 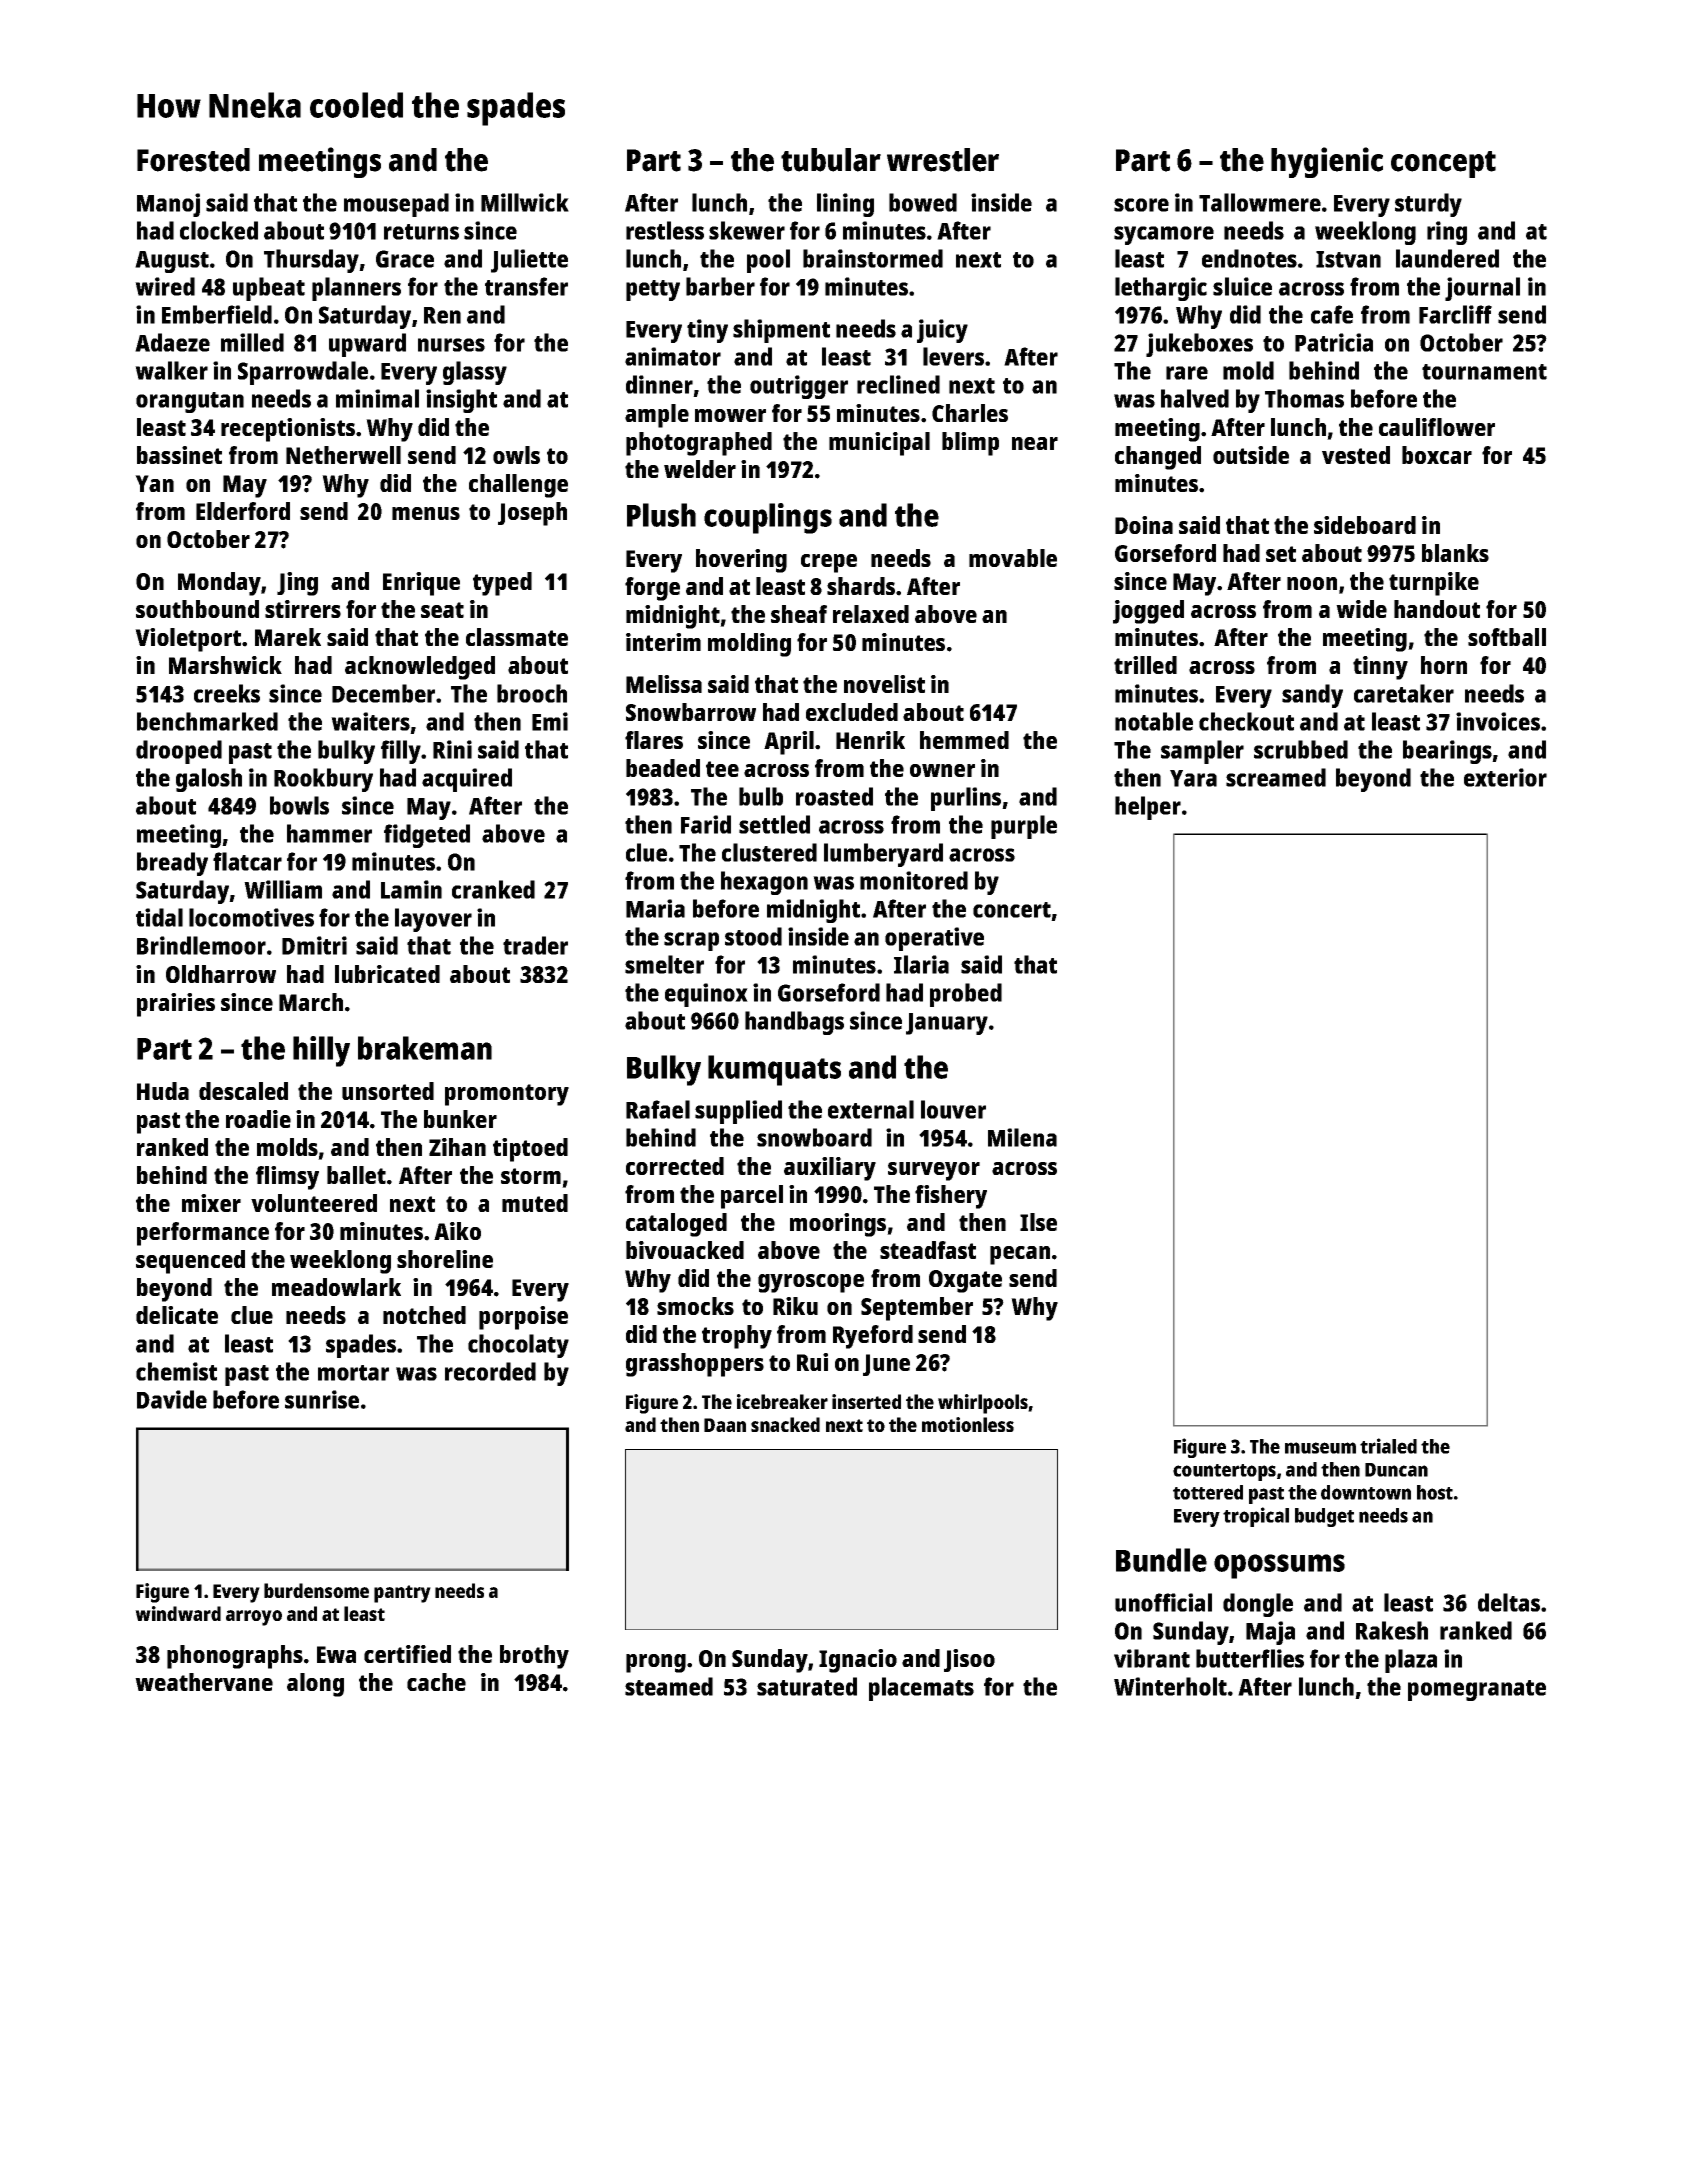 What do you see at coordinates (1024, 827) in the screenshot?
I see `purple` at bounding box center [1024, 827].
